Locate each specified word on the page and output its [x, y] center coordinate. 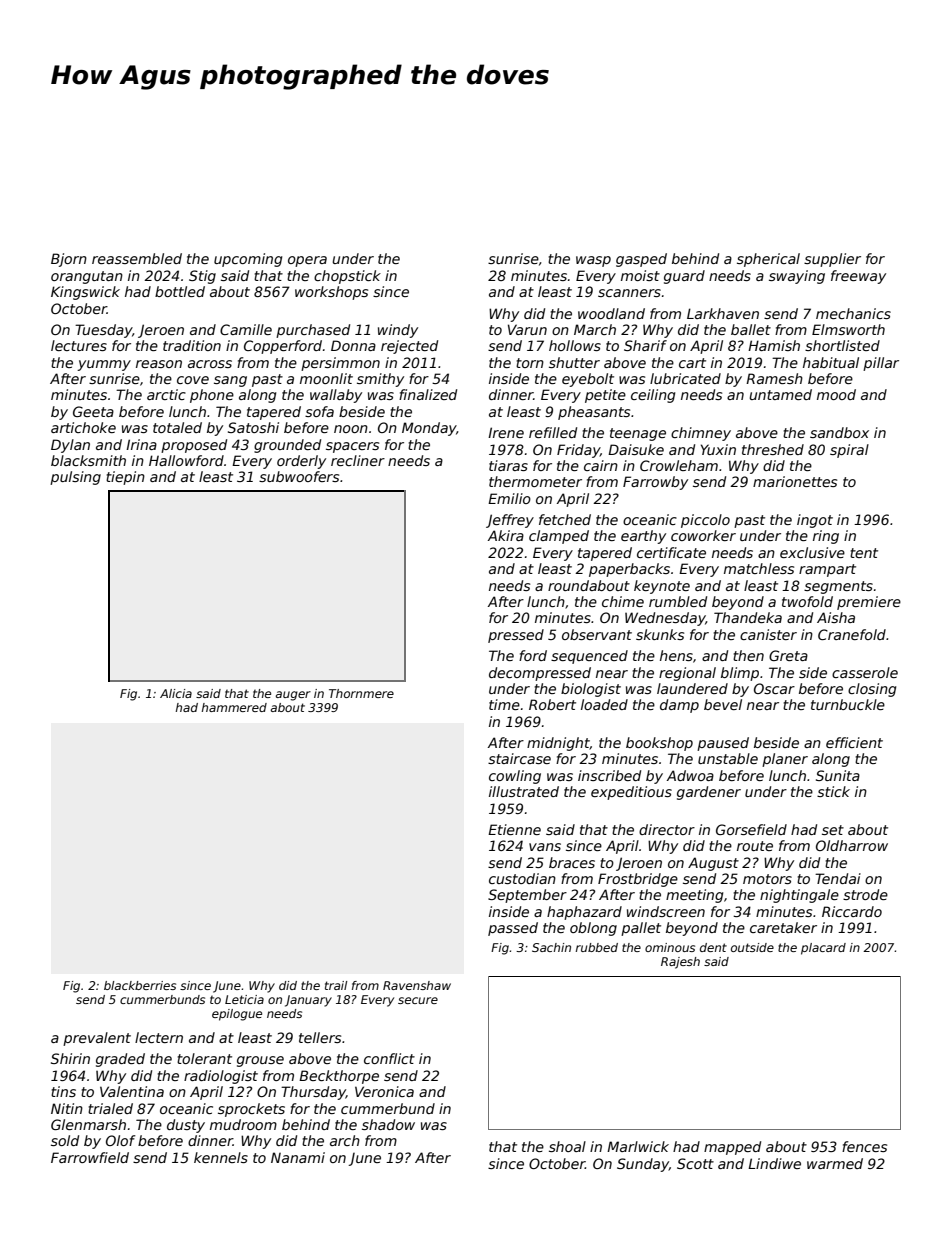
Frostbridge [638, 880]
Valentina [132, 1091]
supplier [832, 260]
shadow [388, 1124]
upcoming [248, 260]
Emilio [509, 498]
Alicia [176, 693]
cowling [515, 777]
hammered [234, 707]
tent [864, 553]
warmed [835, 1163]
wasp [593, 261]
